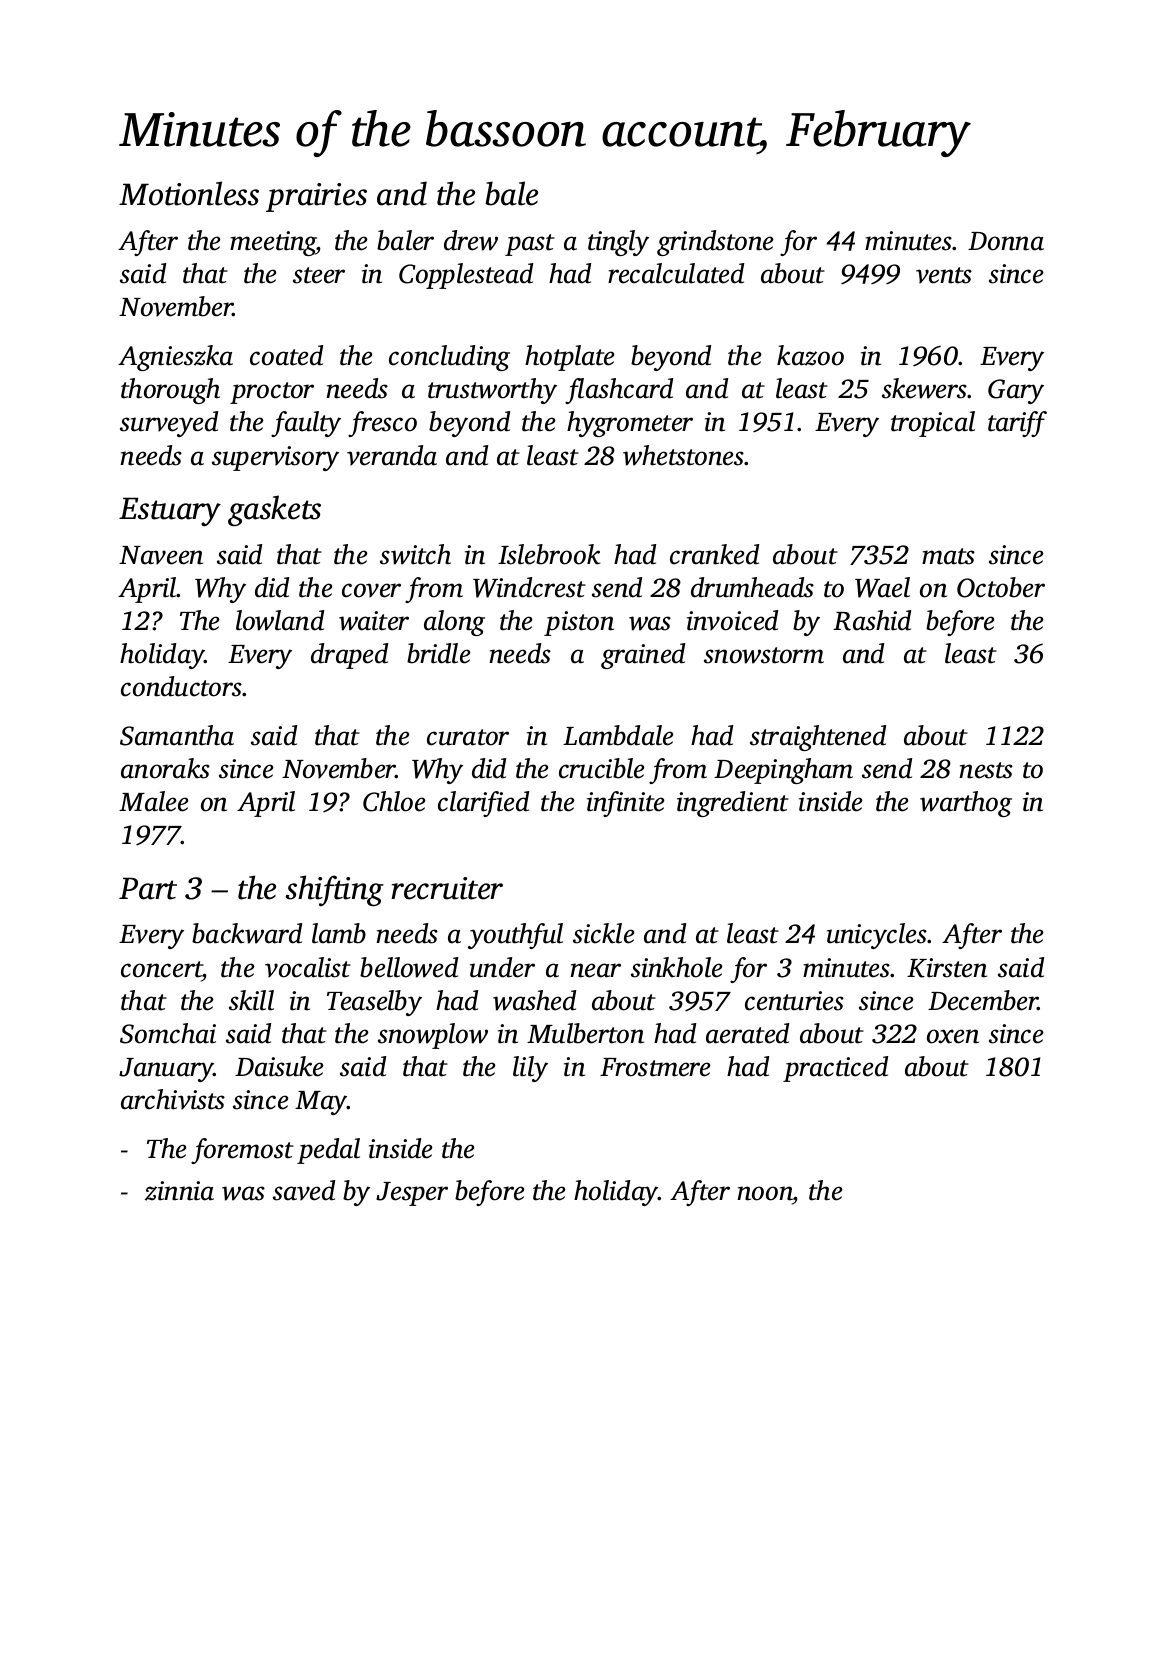  I want to click on Jesper, so click(412, 1194).
